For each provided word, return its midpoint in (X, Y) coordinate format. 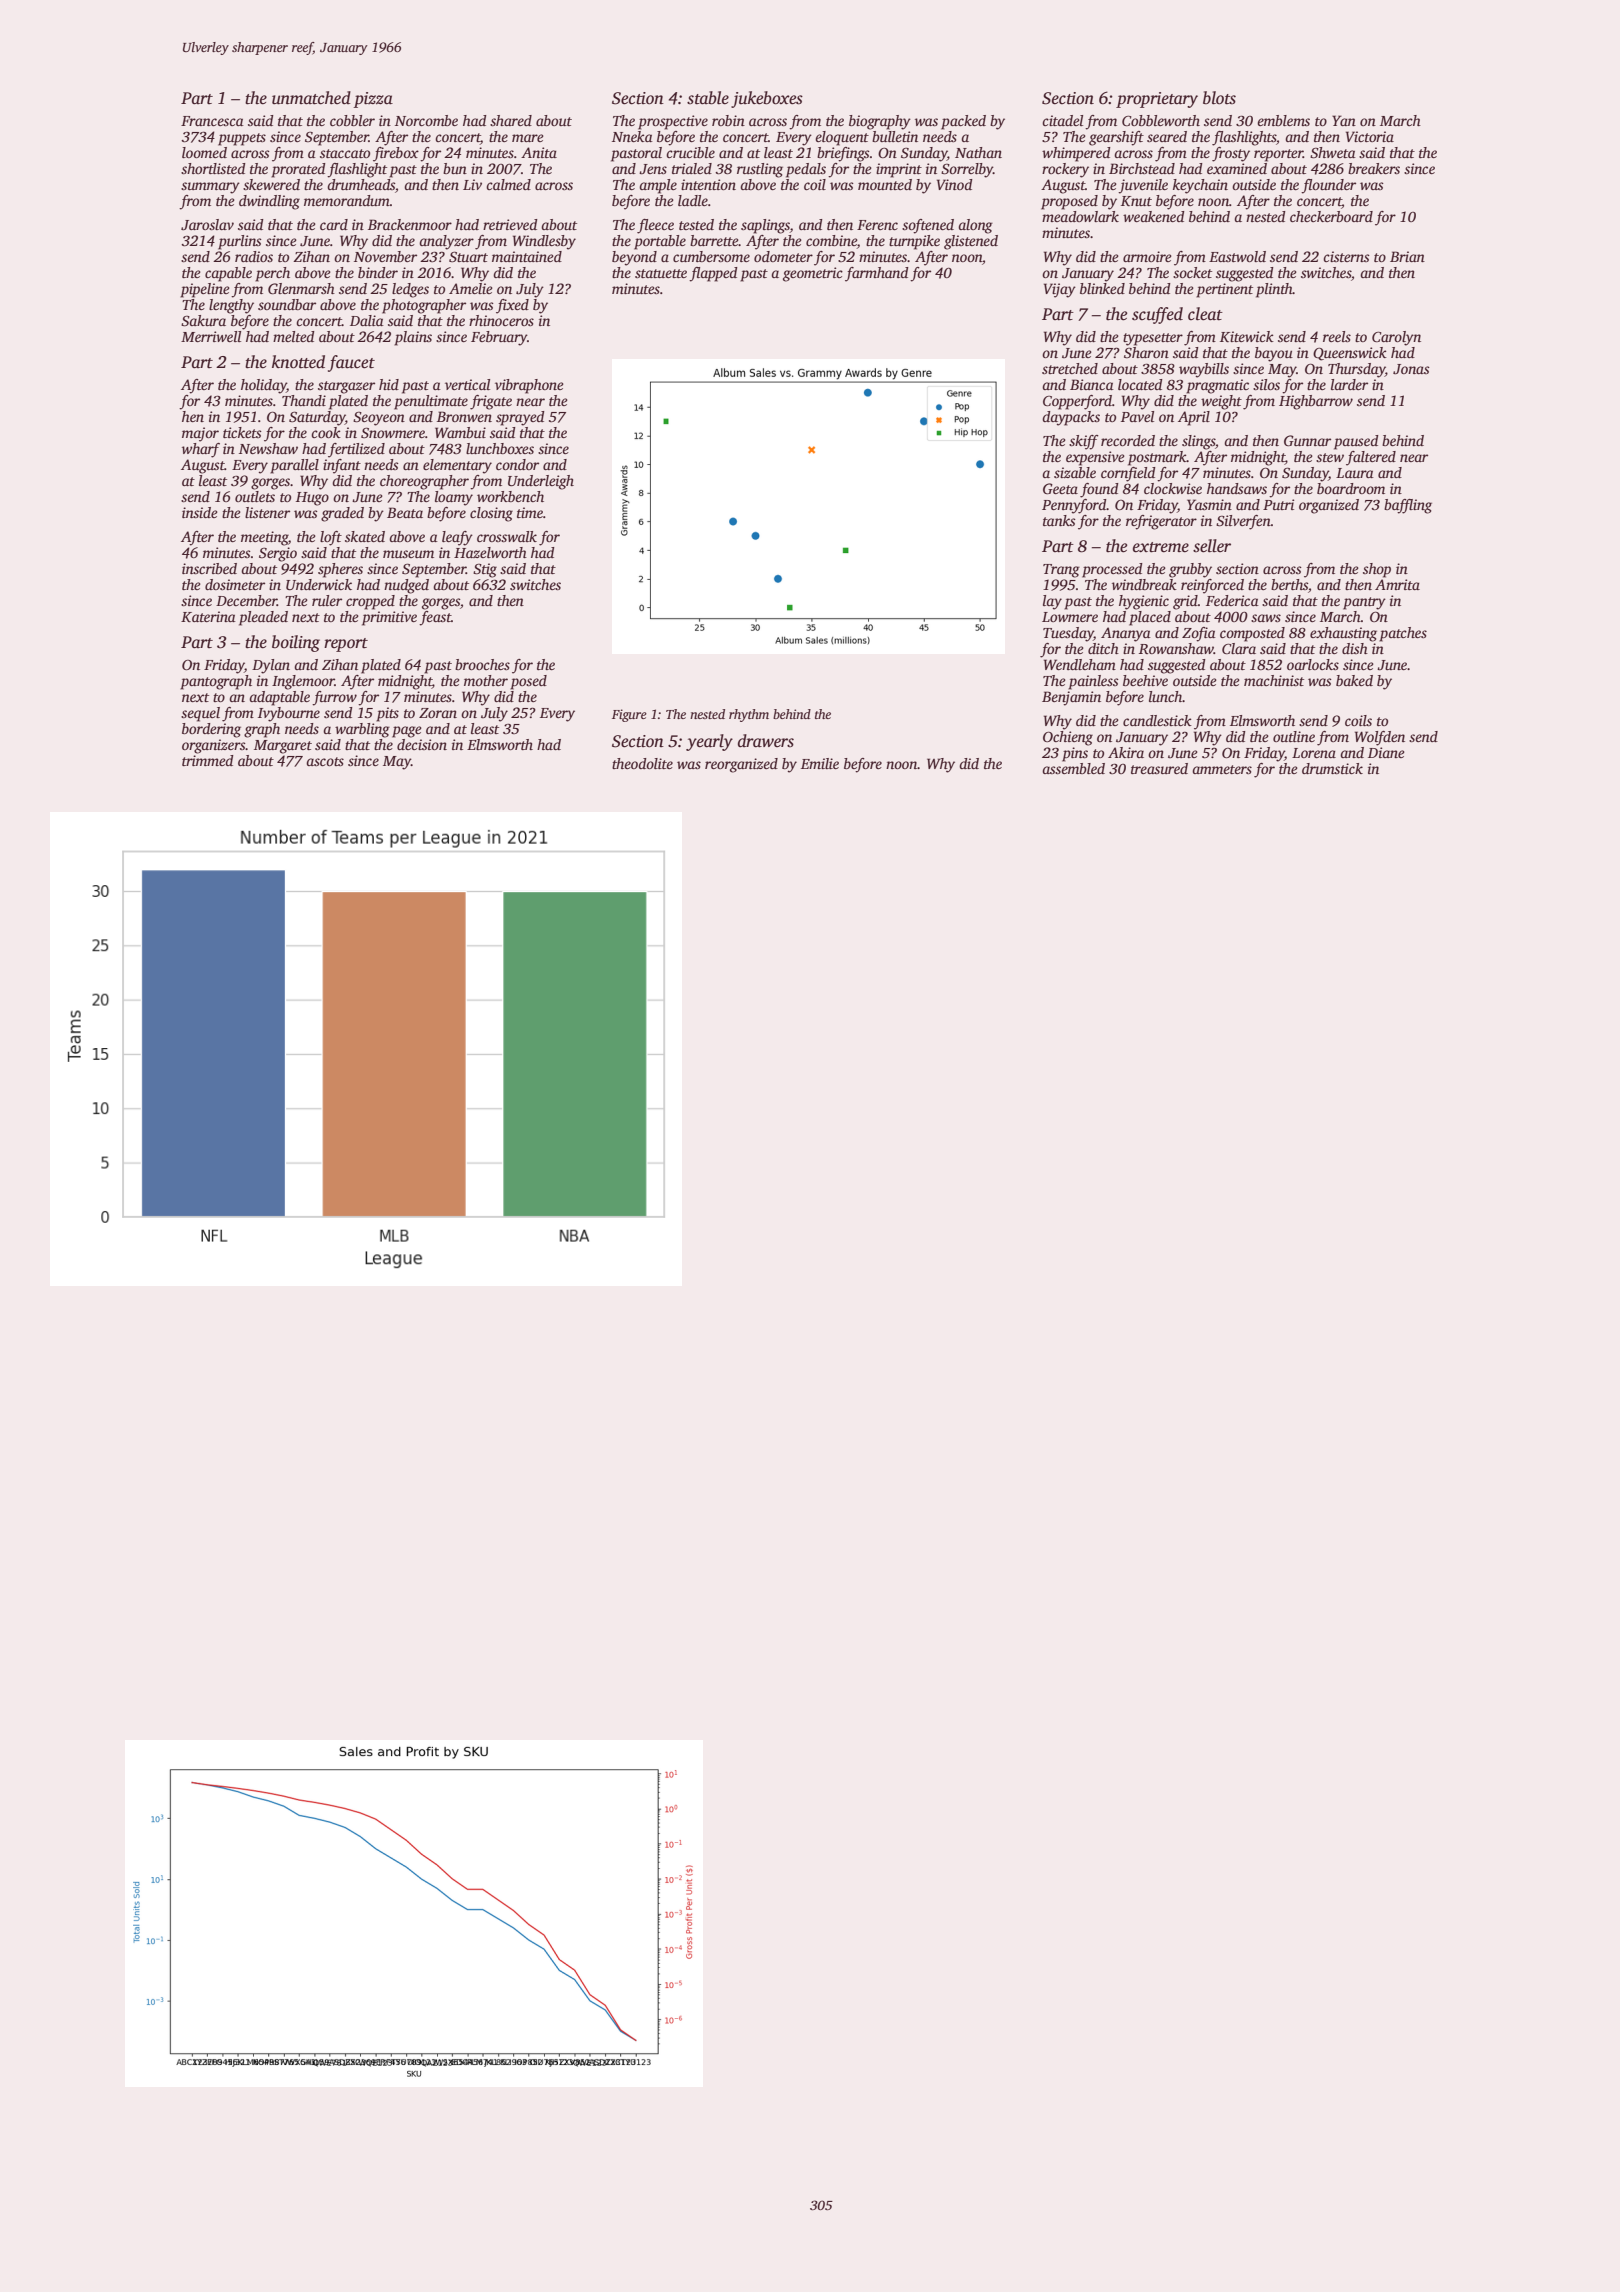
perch (272, 274)
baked (1354, 680)
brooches (482, 664)
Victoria (1370, 136)
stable (708, 98)
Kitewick (1247, 336)
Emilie (820, 763)
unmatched (311, 98)
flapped (713, 274)
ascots (325, 761)
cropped (370, 602)
